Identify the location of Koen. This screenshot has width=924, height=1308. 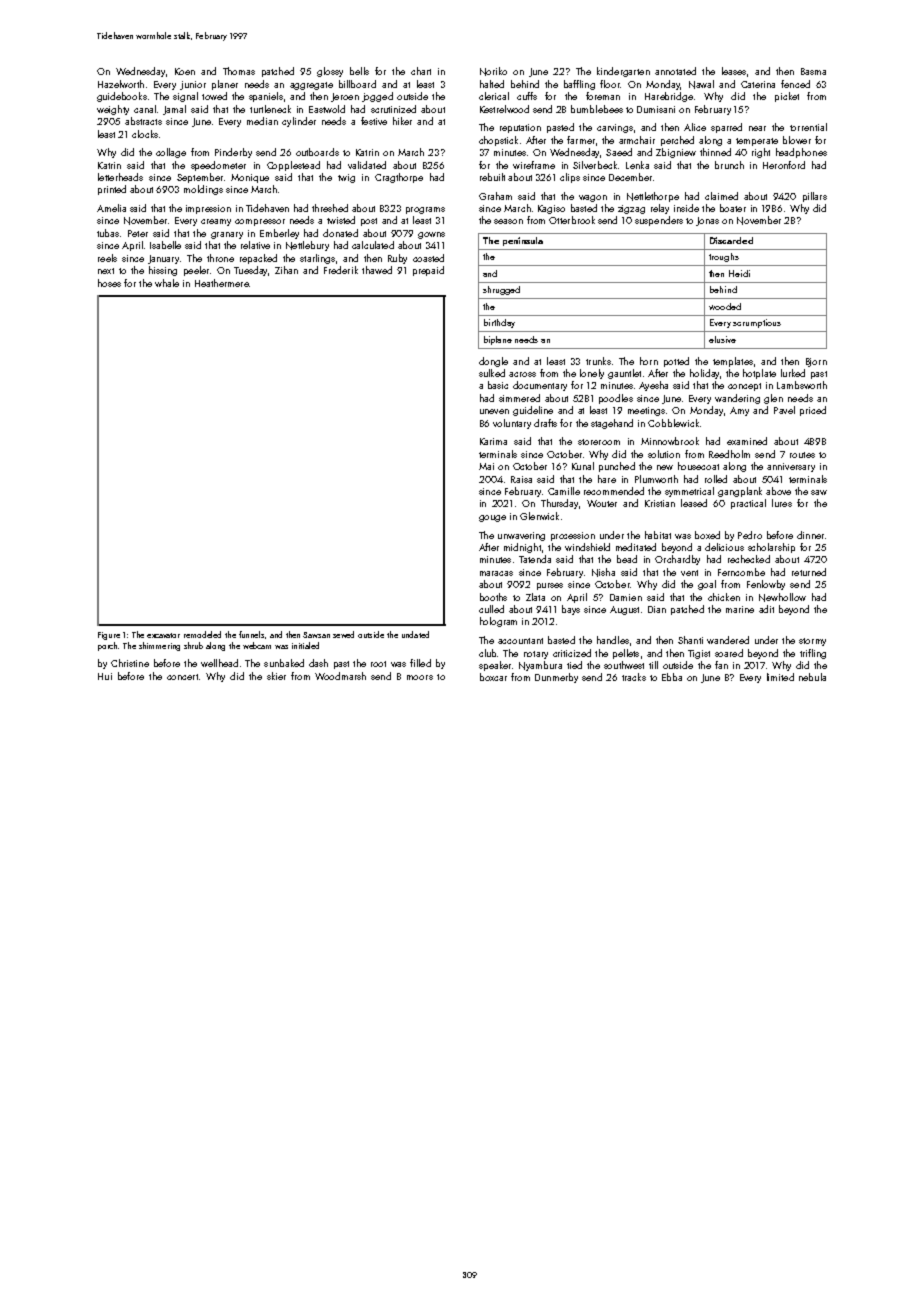
(185, 71).
